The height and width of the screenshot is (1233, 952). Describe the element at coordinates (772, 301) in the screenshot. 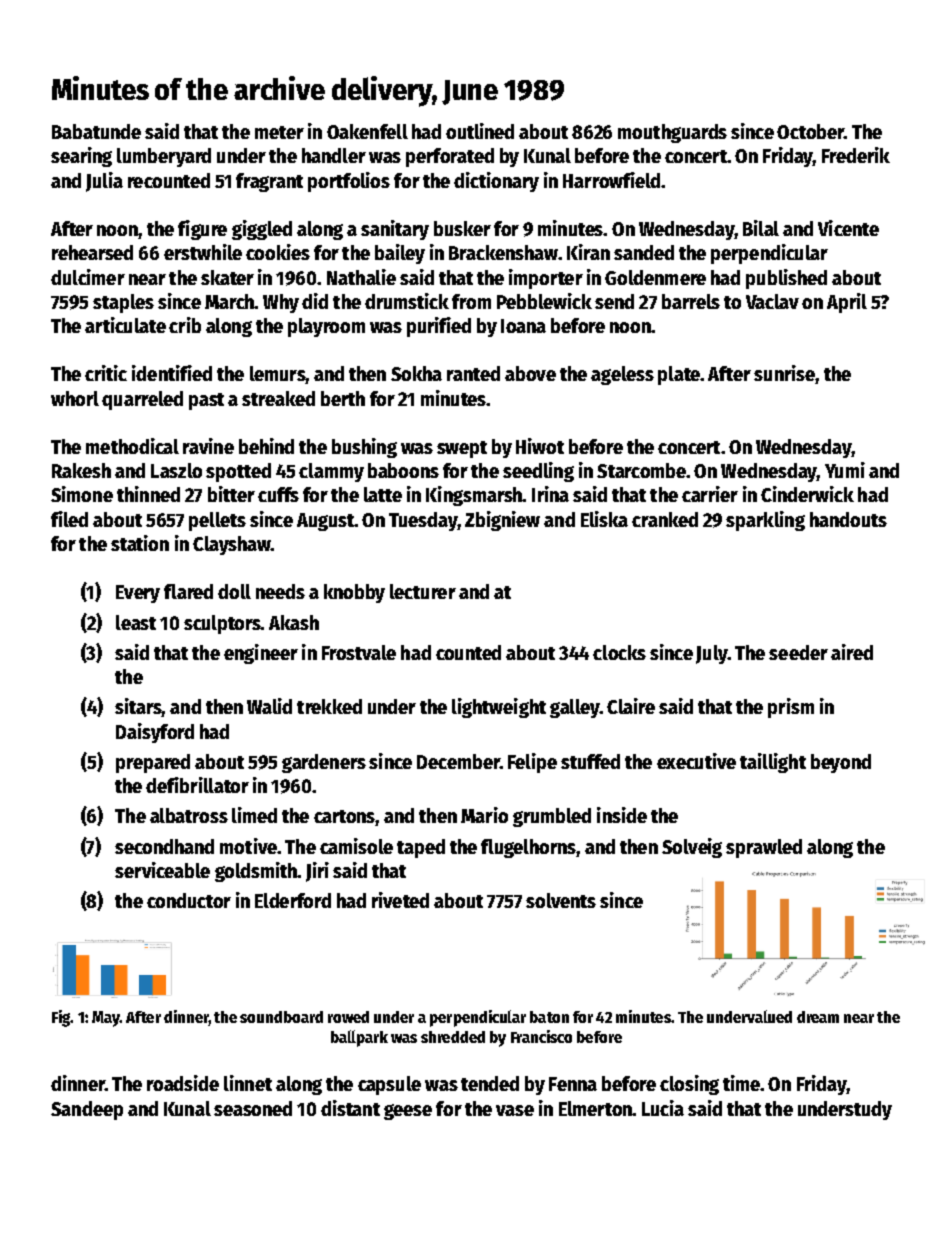

I see `Vaclav` at that location.
